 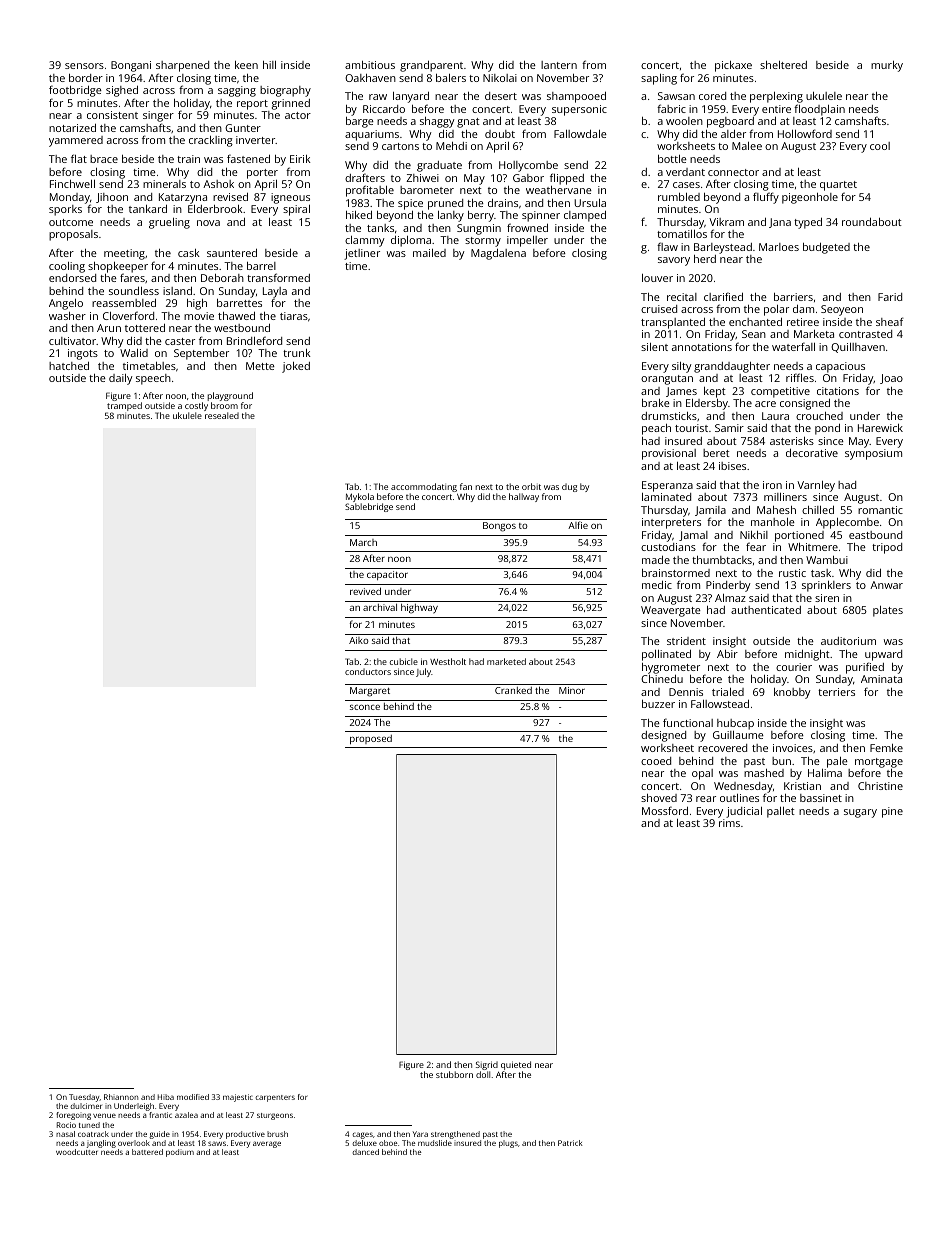 I want to click on battered, so click(x=147, y=1152).
